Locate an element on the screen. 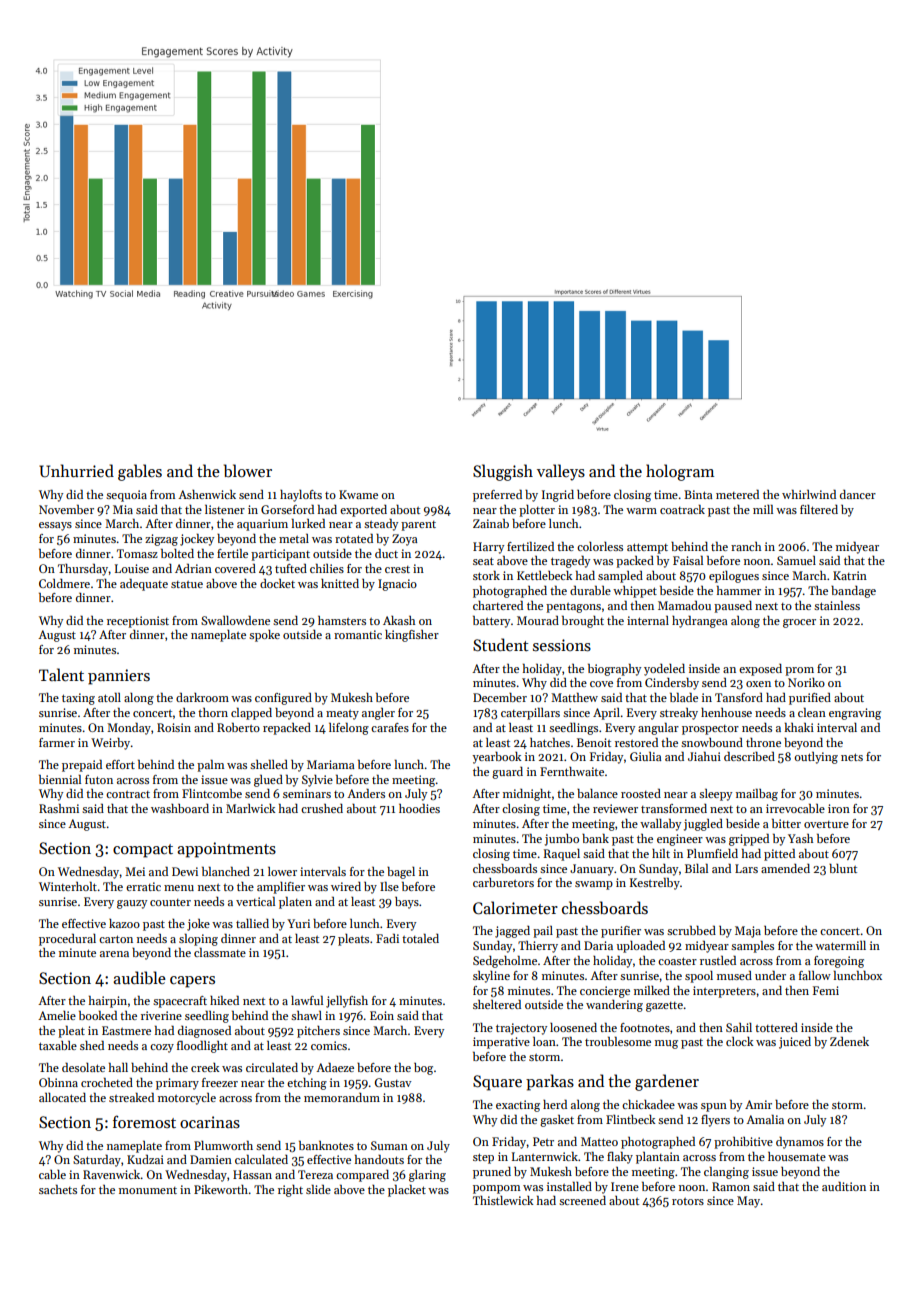 The width and height of the screenshot is (924, 1308). Eoin is located at coordinates (382, 1015).
